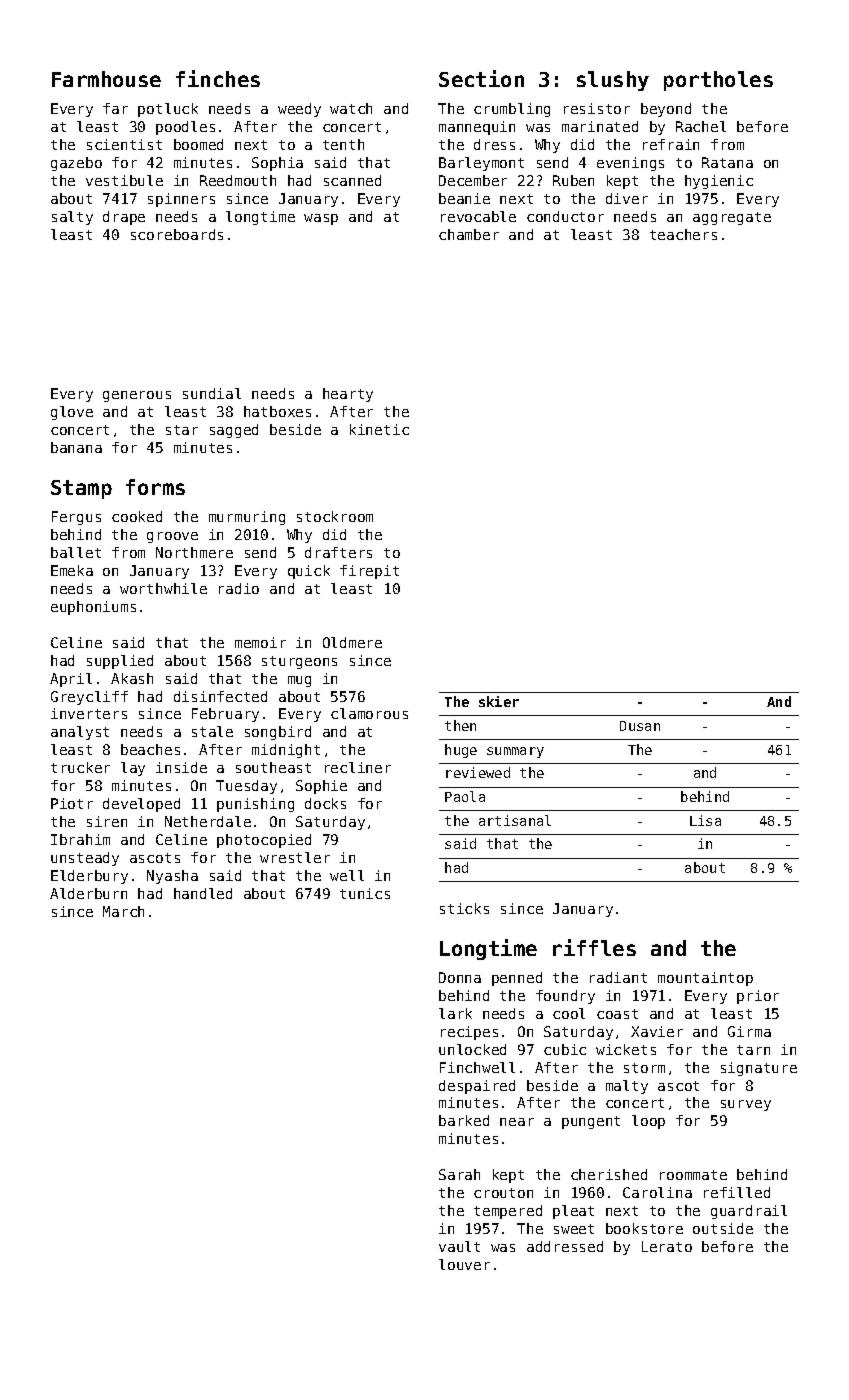 Image resolution: width=849 pixels, height=1400 pixels. Describe the element at coordinates (666, 110) in the screenshot. I see `beyond` at that location.
